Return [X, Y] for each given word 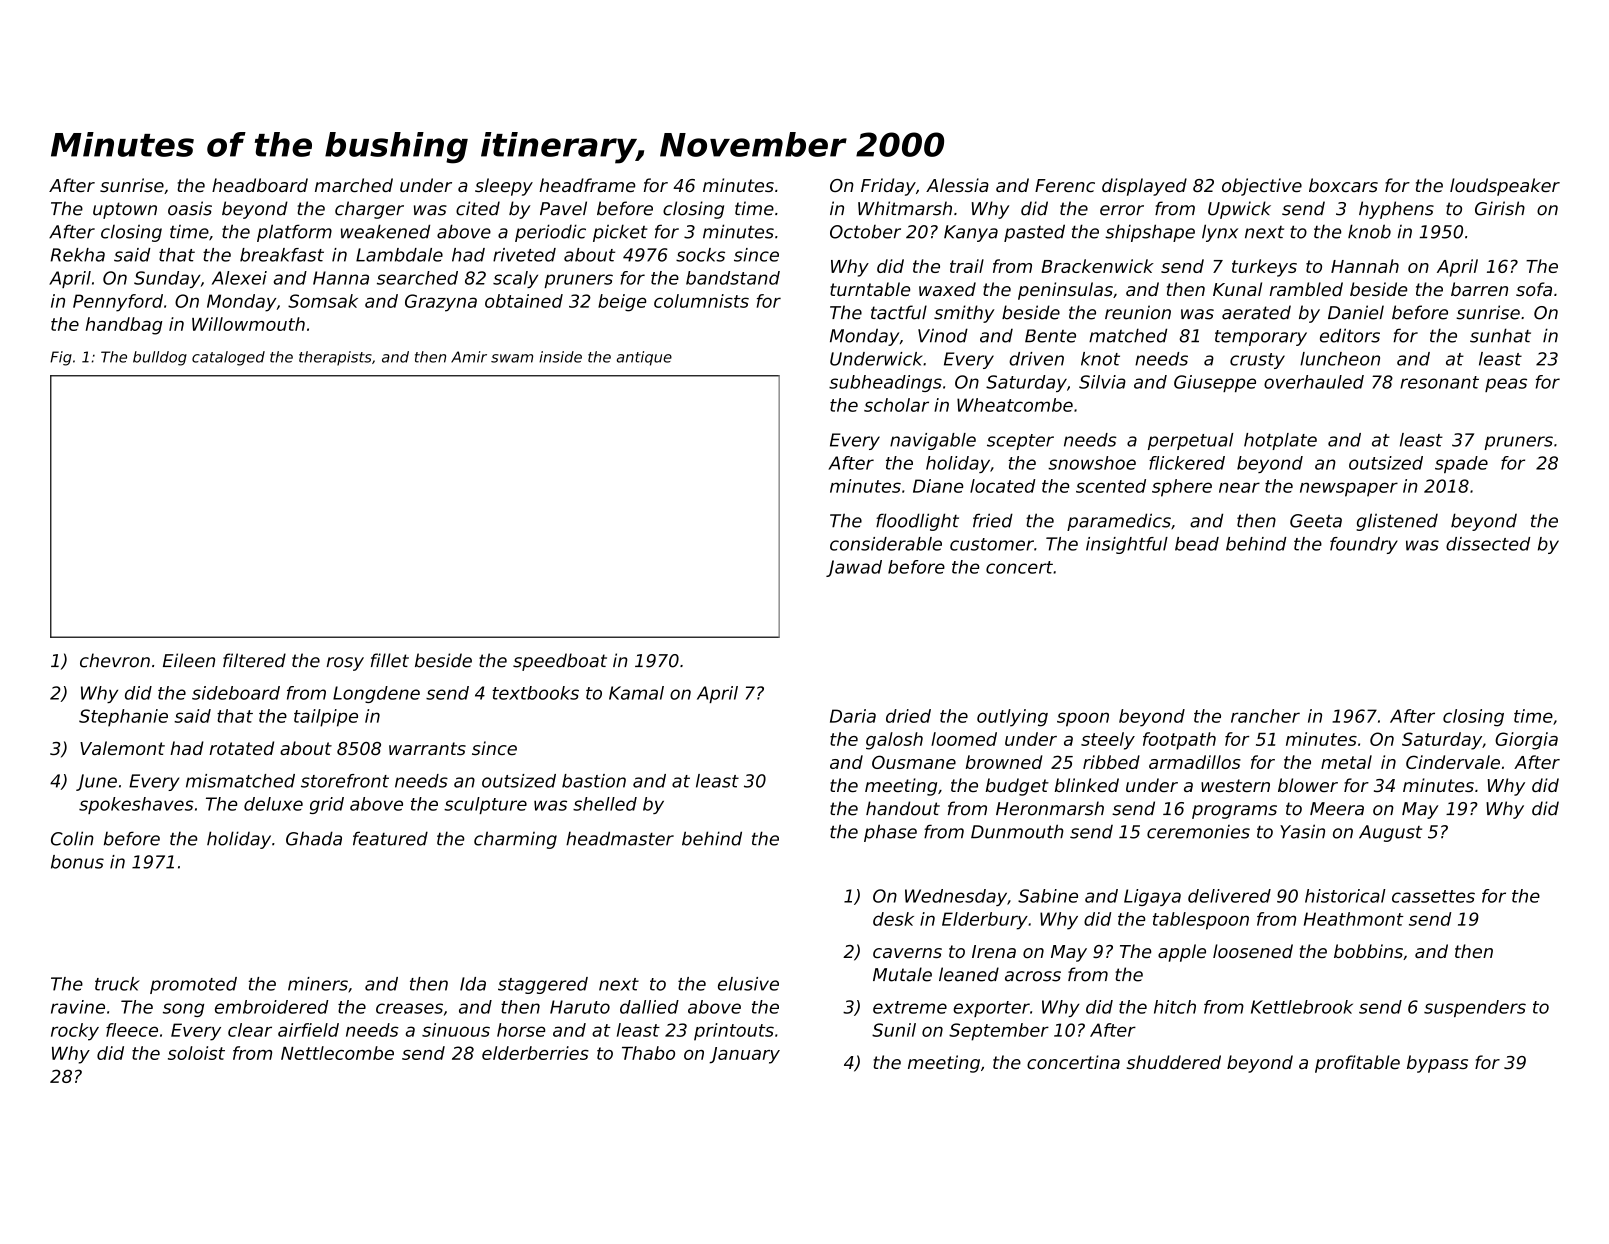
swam [512, 358]
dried [908, 716]
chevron [115, 660]
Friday [888, 187]
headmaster [620, 838]
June [96, 782]
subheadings [885, 383]
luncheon [1340, 359]
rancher [1265, 716]
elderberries [535, 1053]
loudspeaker [1505, 187]
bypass [1437, 1064]
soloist [196, 1053]
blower [1308, 785]
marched [354, 185]
